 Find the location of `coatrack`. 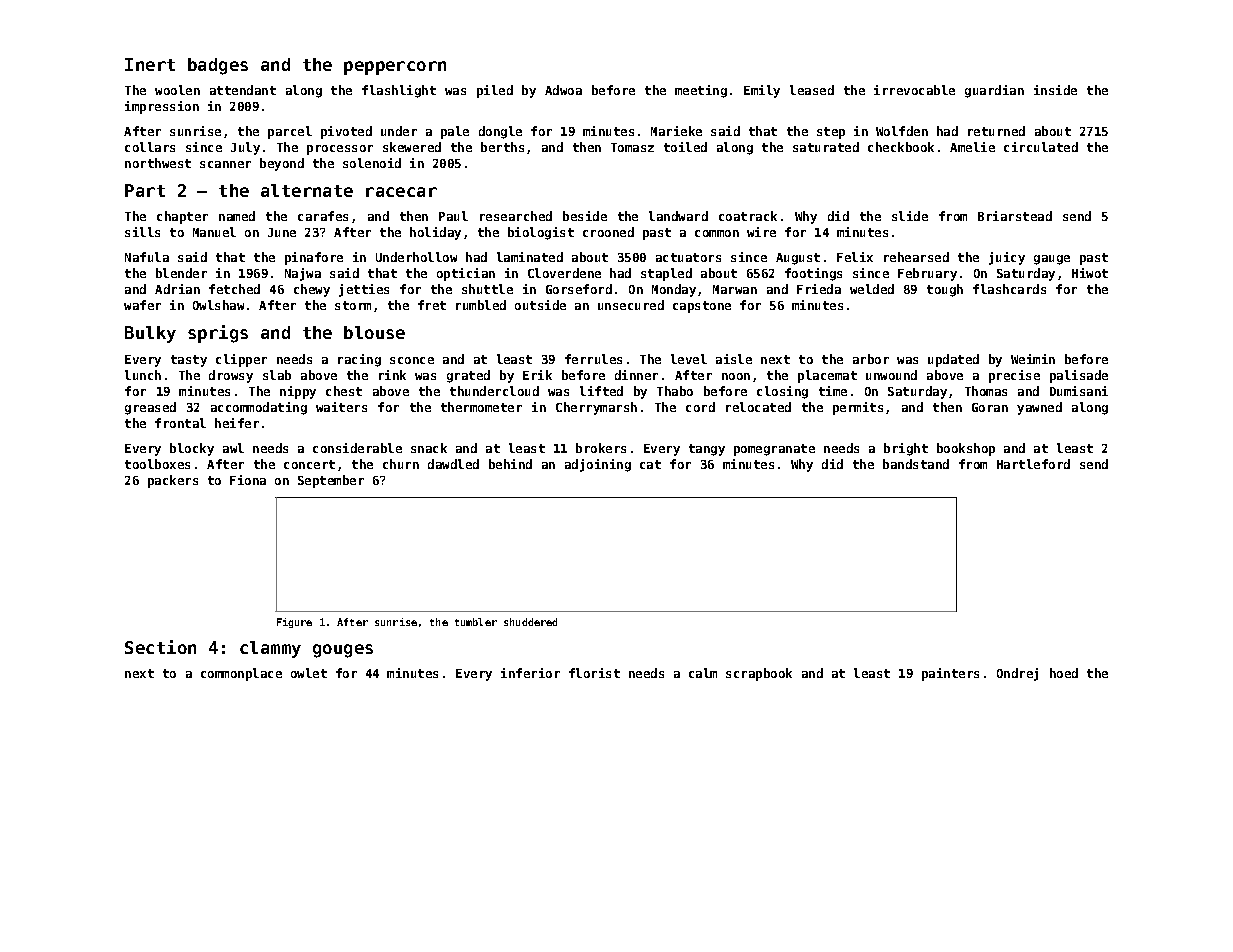

coatrack is located at coordinates (748, 216).
